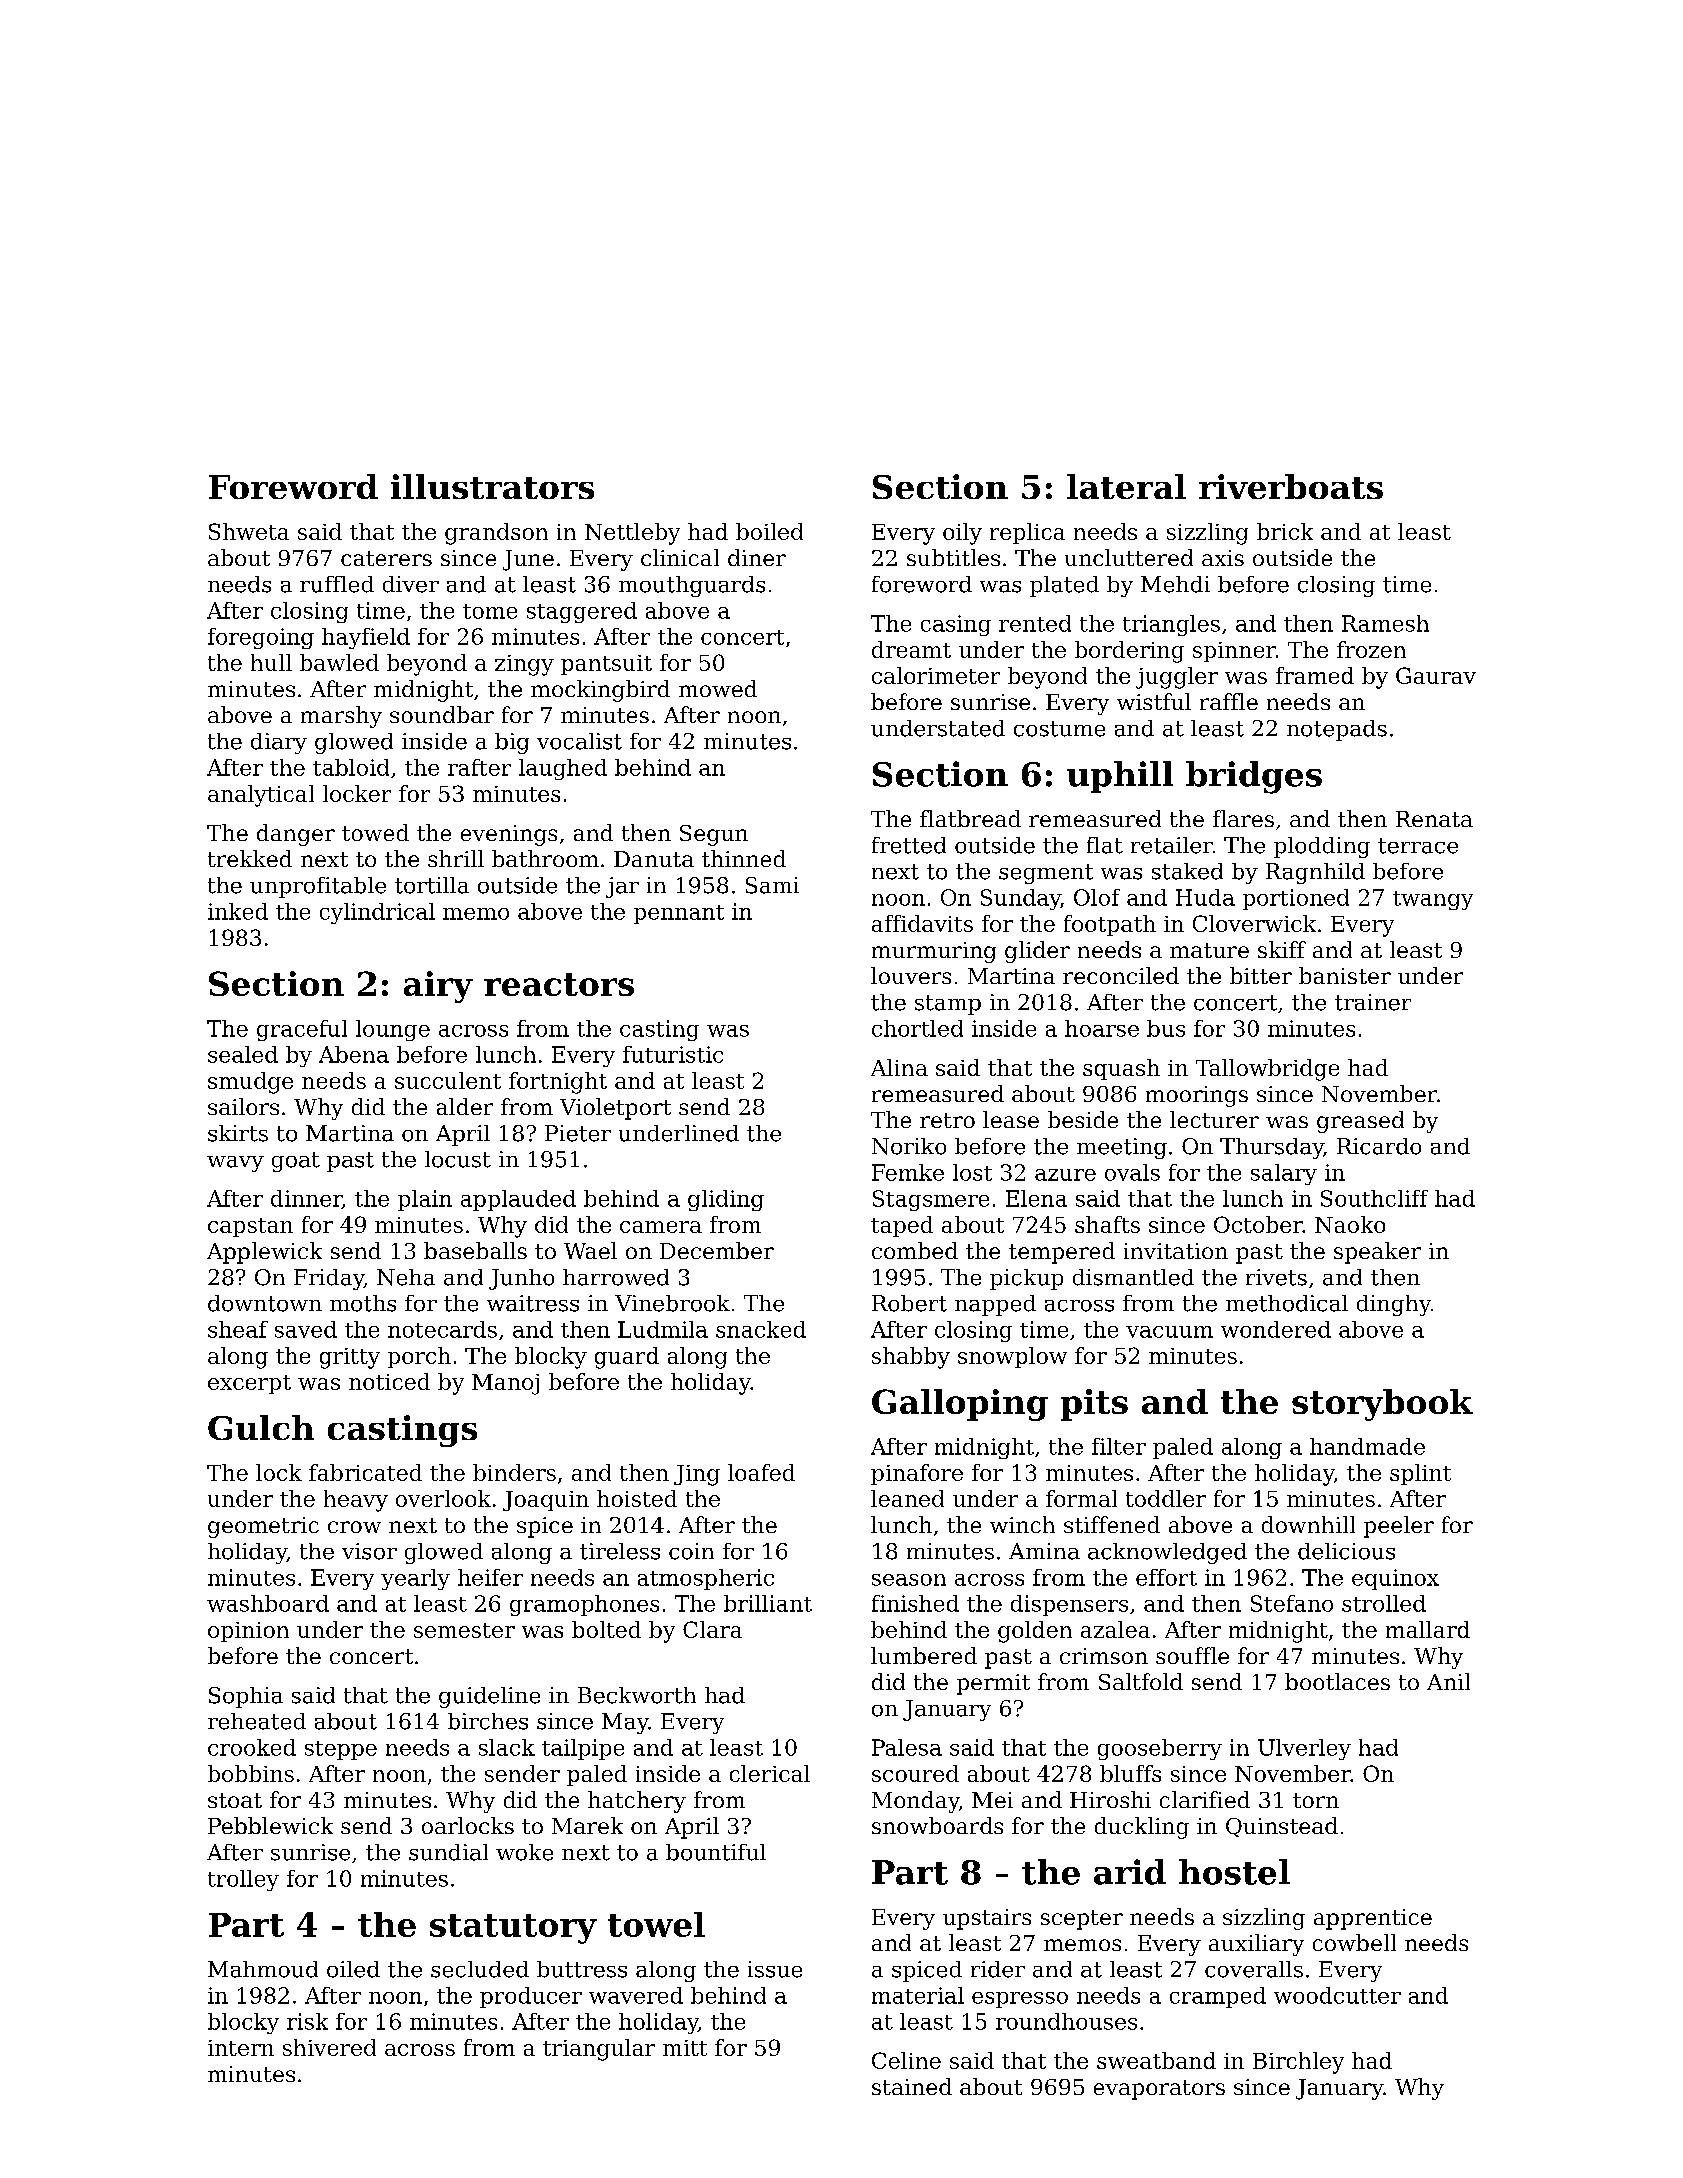  Describe the element at coordinates (1291, 486) in the screenshot. I see `riverboats` at that location.
